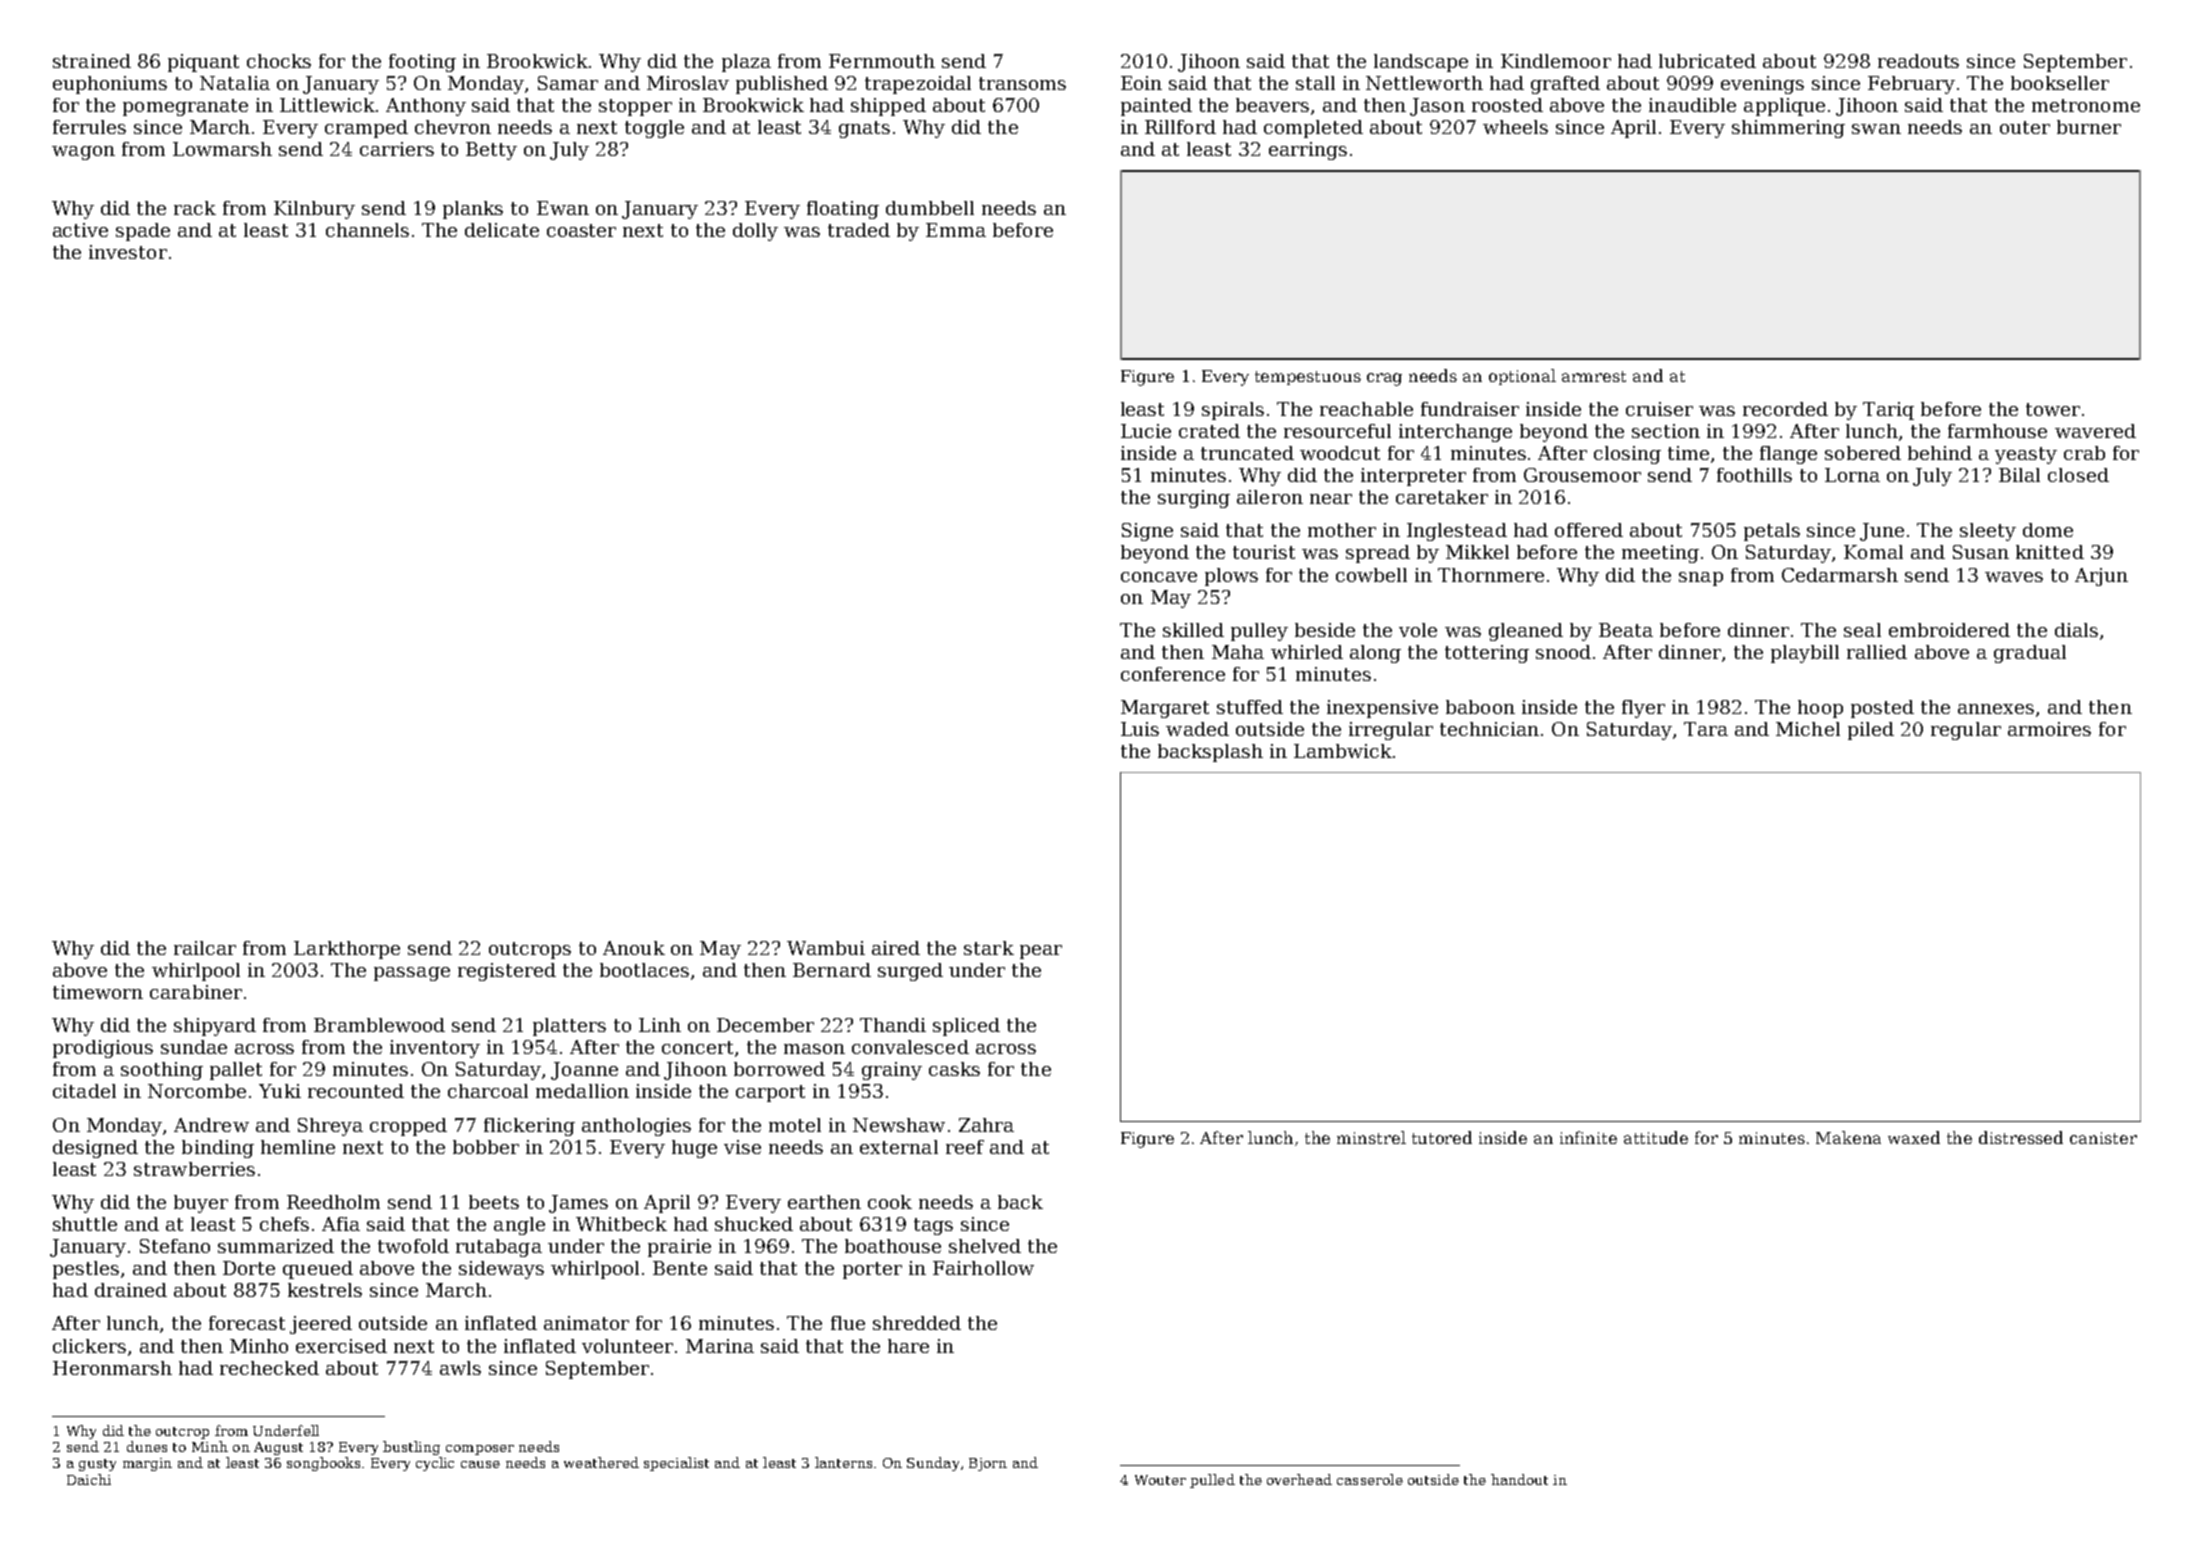 The image size is (2193, 1551). Describe the element at coordinates (89, 1479) in the screenshot. I see `Daichi` at that location.
